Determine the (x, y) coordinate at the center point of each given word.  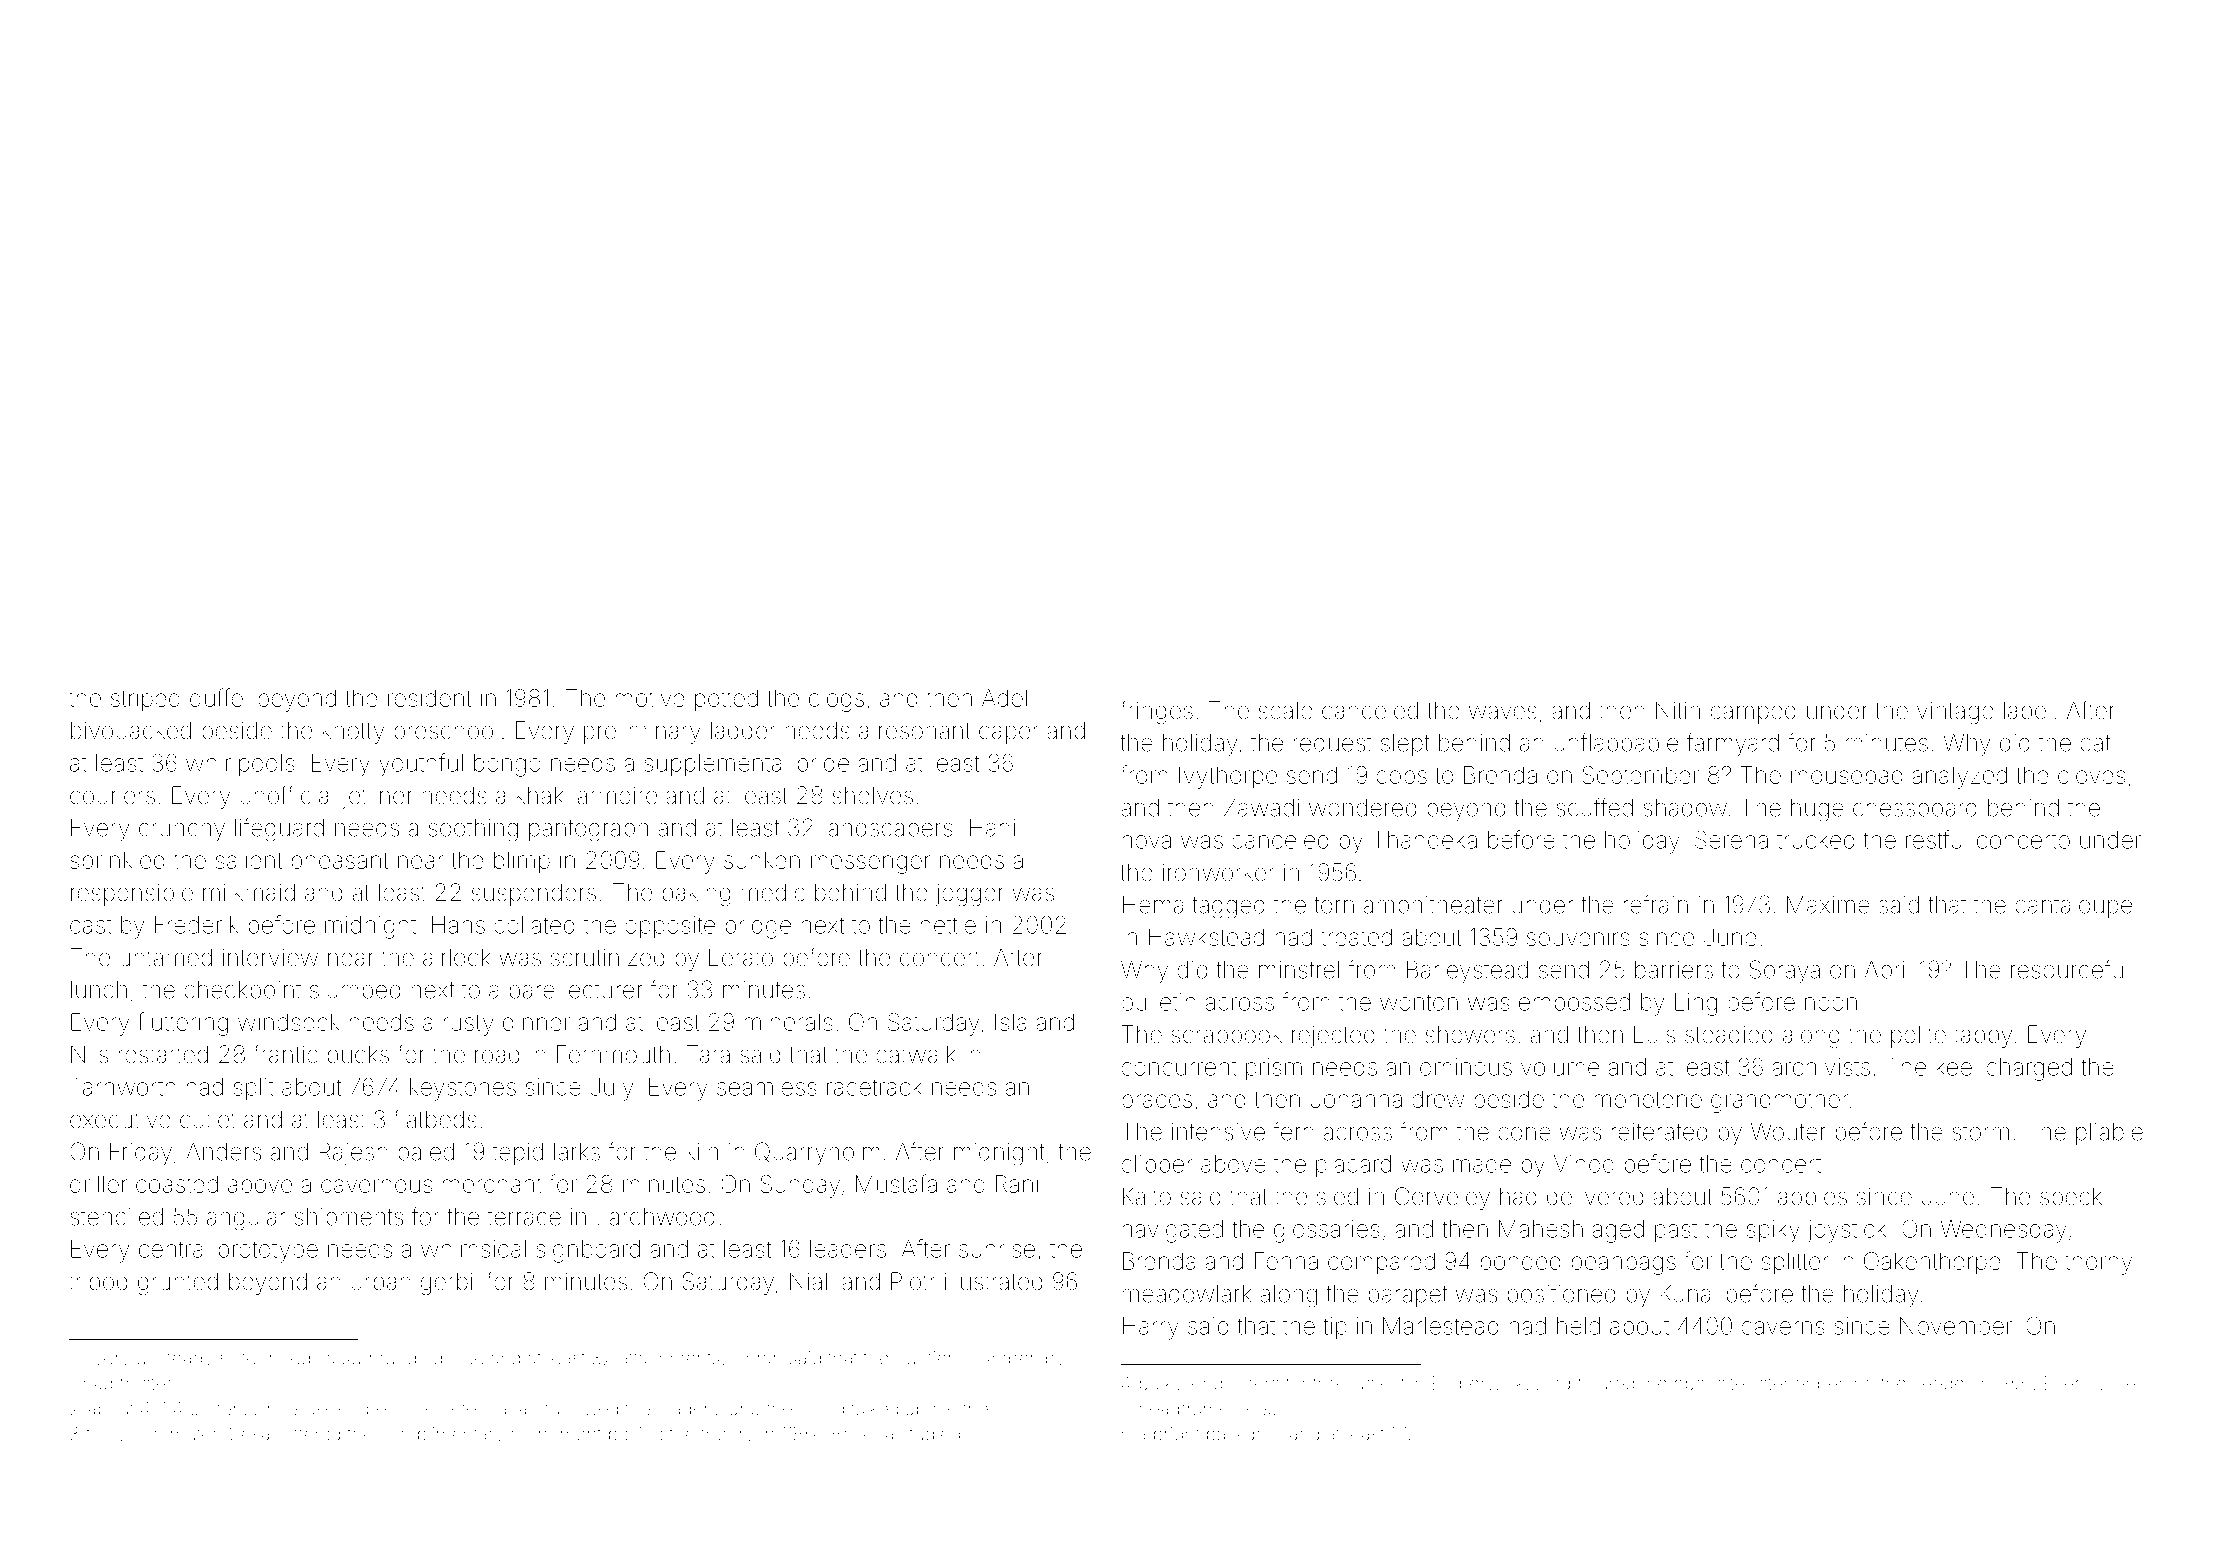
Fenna (1286, 1261)
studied (930, 1434)
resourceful (2070, 969)
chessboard (1915, 808)
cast (91, 925)
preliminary (642, 733)
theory (727, 1436)
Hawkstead (1206, 937)
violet (2118, 1383)
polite (1918, 1036)
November (1956, 1326)
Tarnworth (123, 1087)
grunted (178, 1283)
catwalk (916, 1054)
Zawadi (1261, 807)
